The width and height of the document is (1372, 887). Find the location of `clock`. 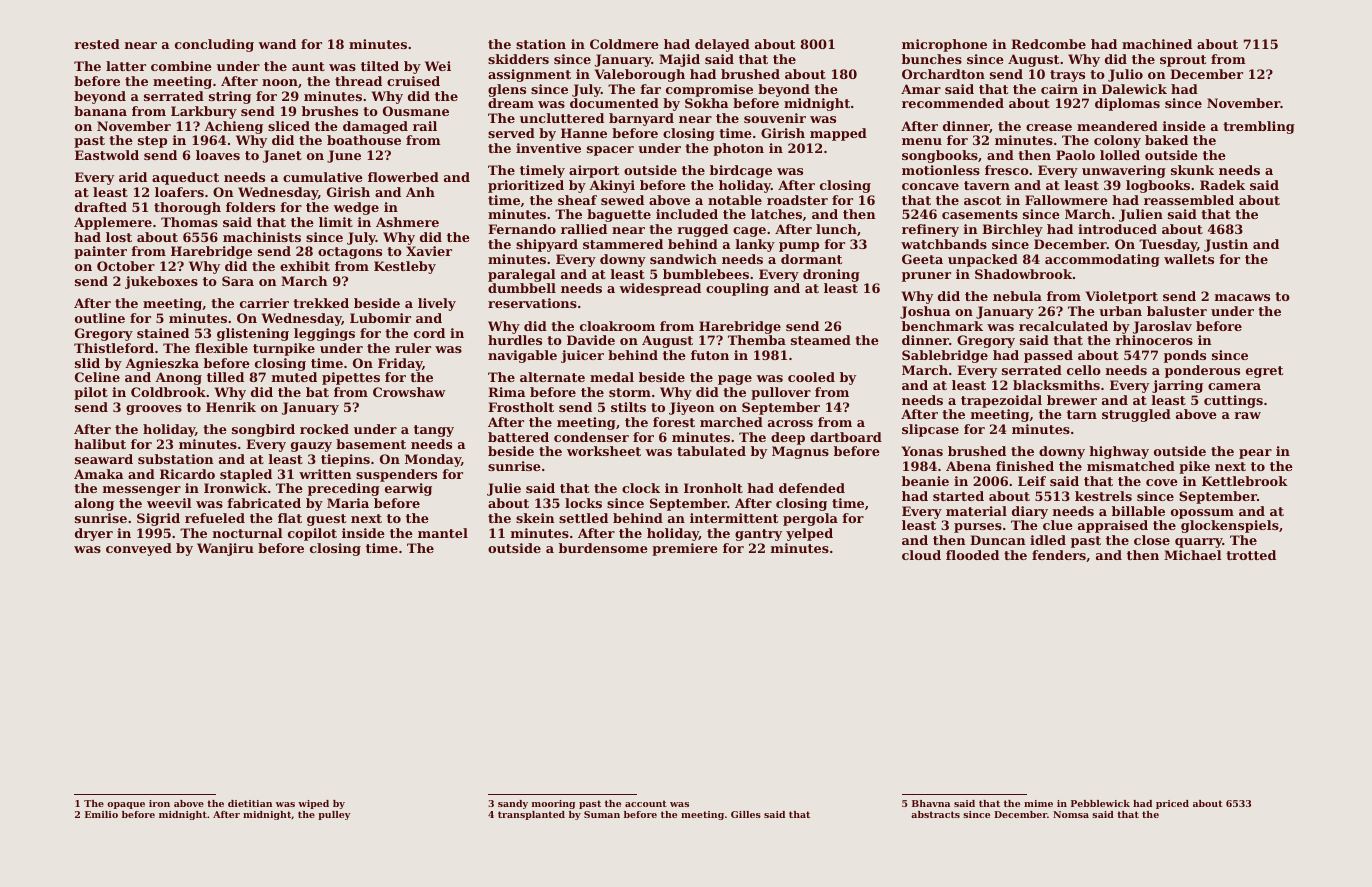

clock is located at coordinates (641, 488).
